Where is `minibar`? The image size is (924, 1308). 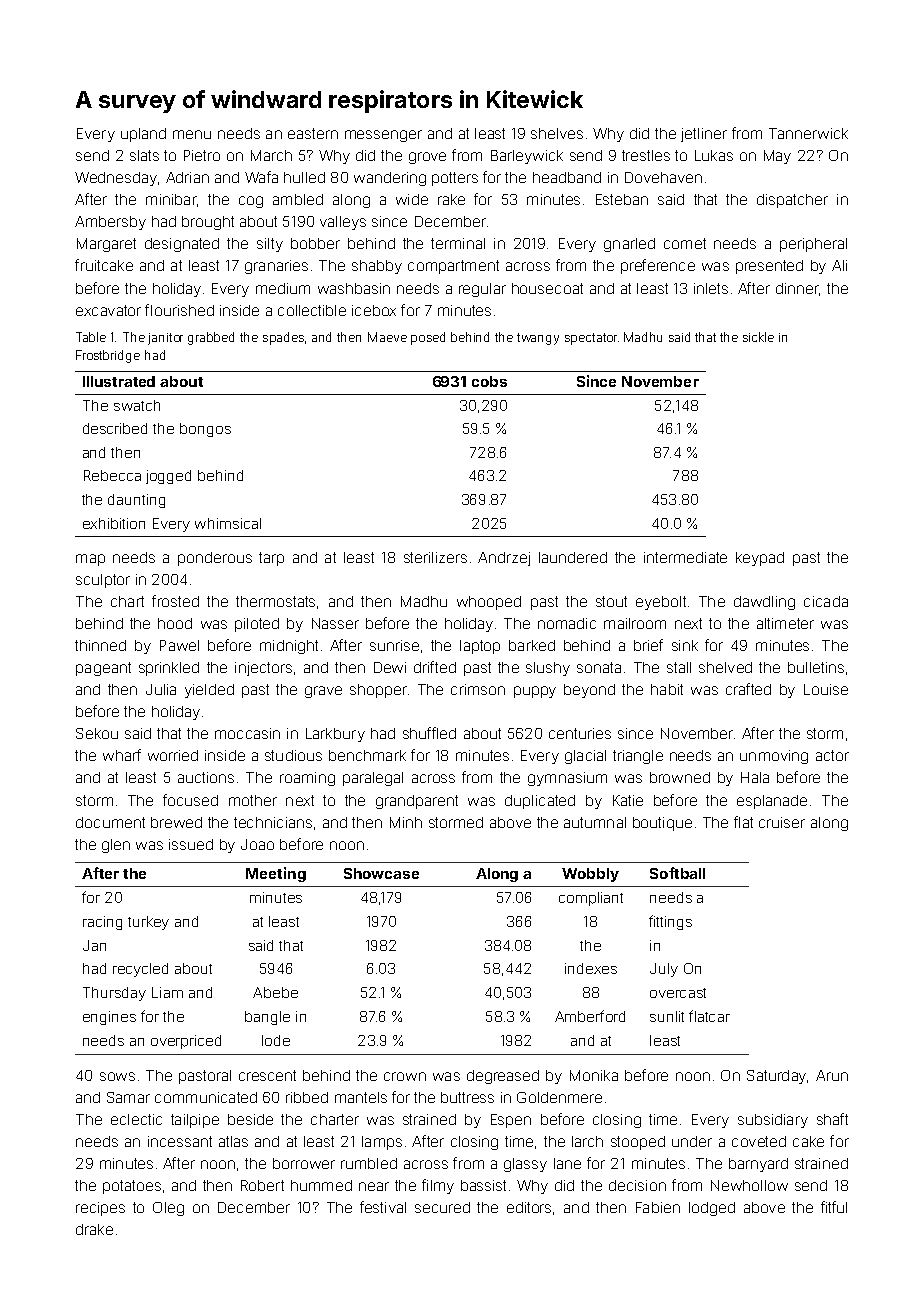 minibar is located at coordinates (171, 199).
